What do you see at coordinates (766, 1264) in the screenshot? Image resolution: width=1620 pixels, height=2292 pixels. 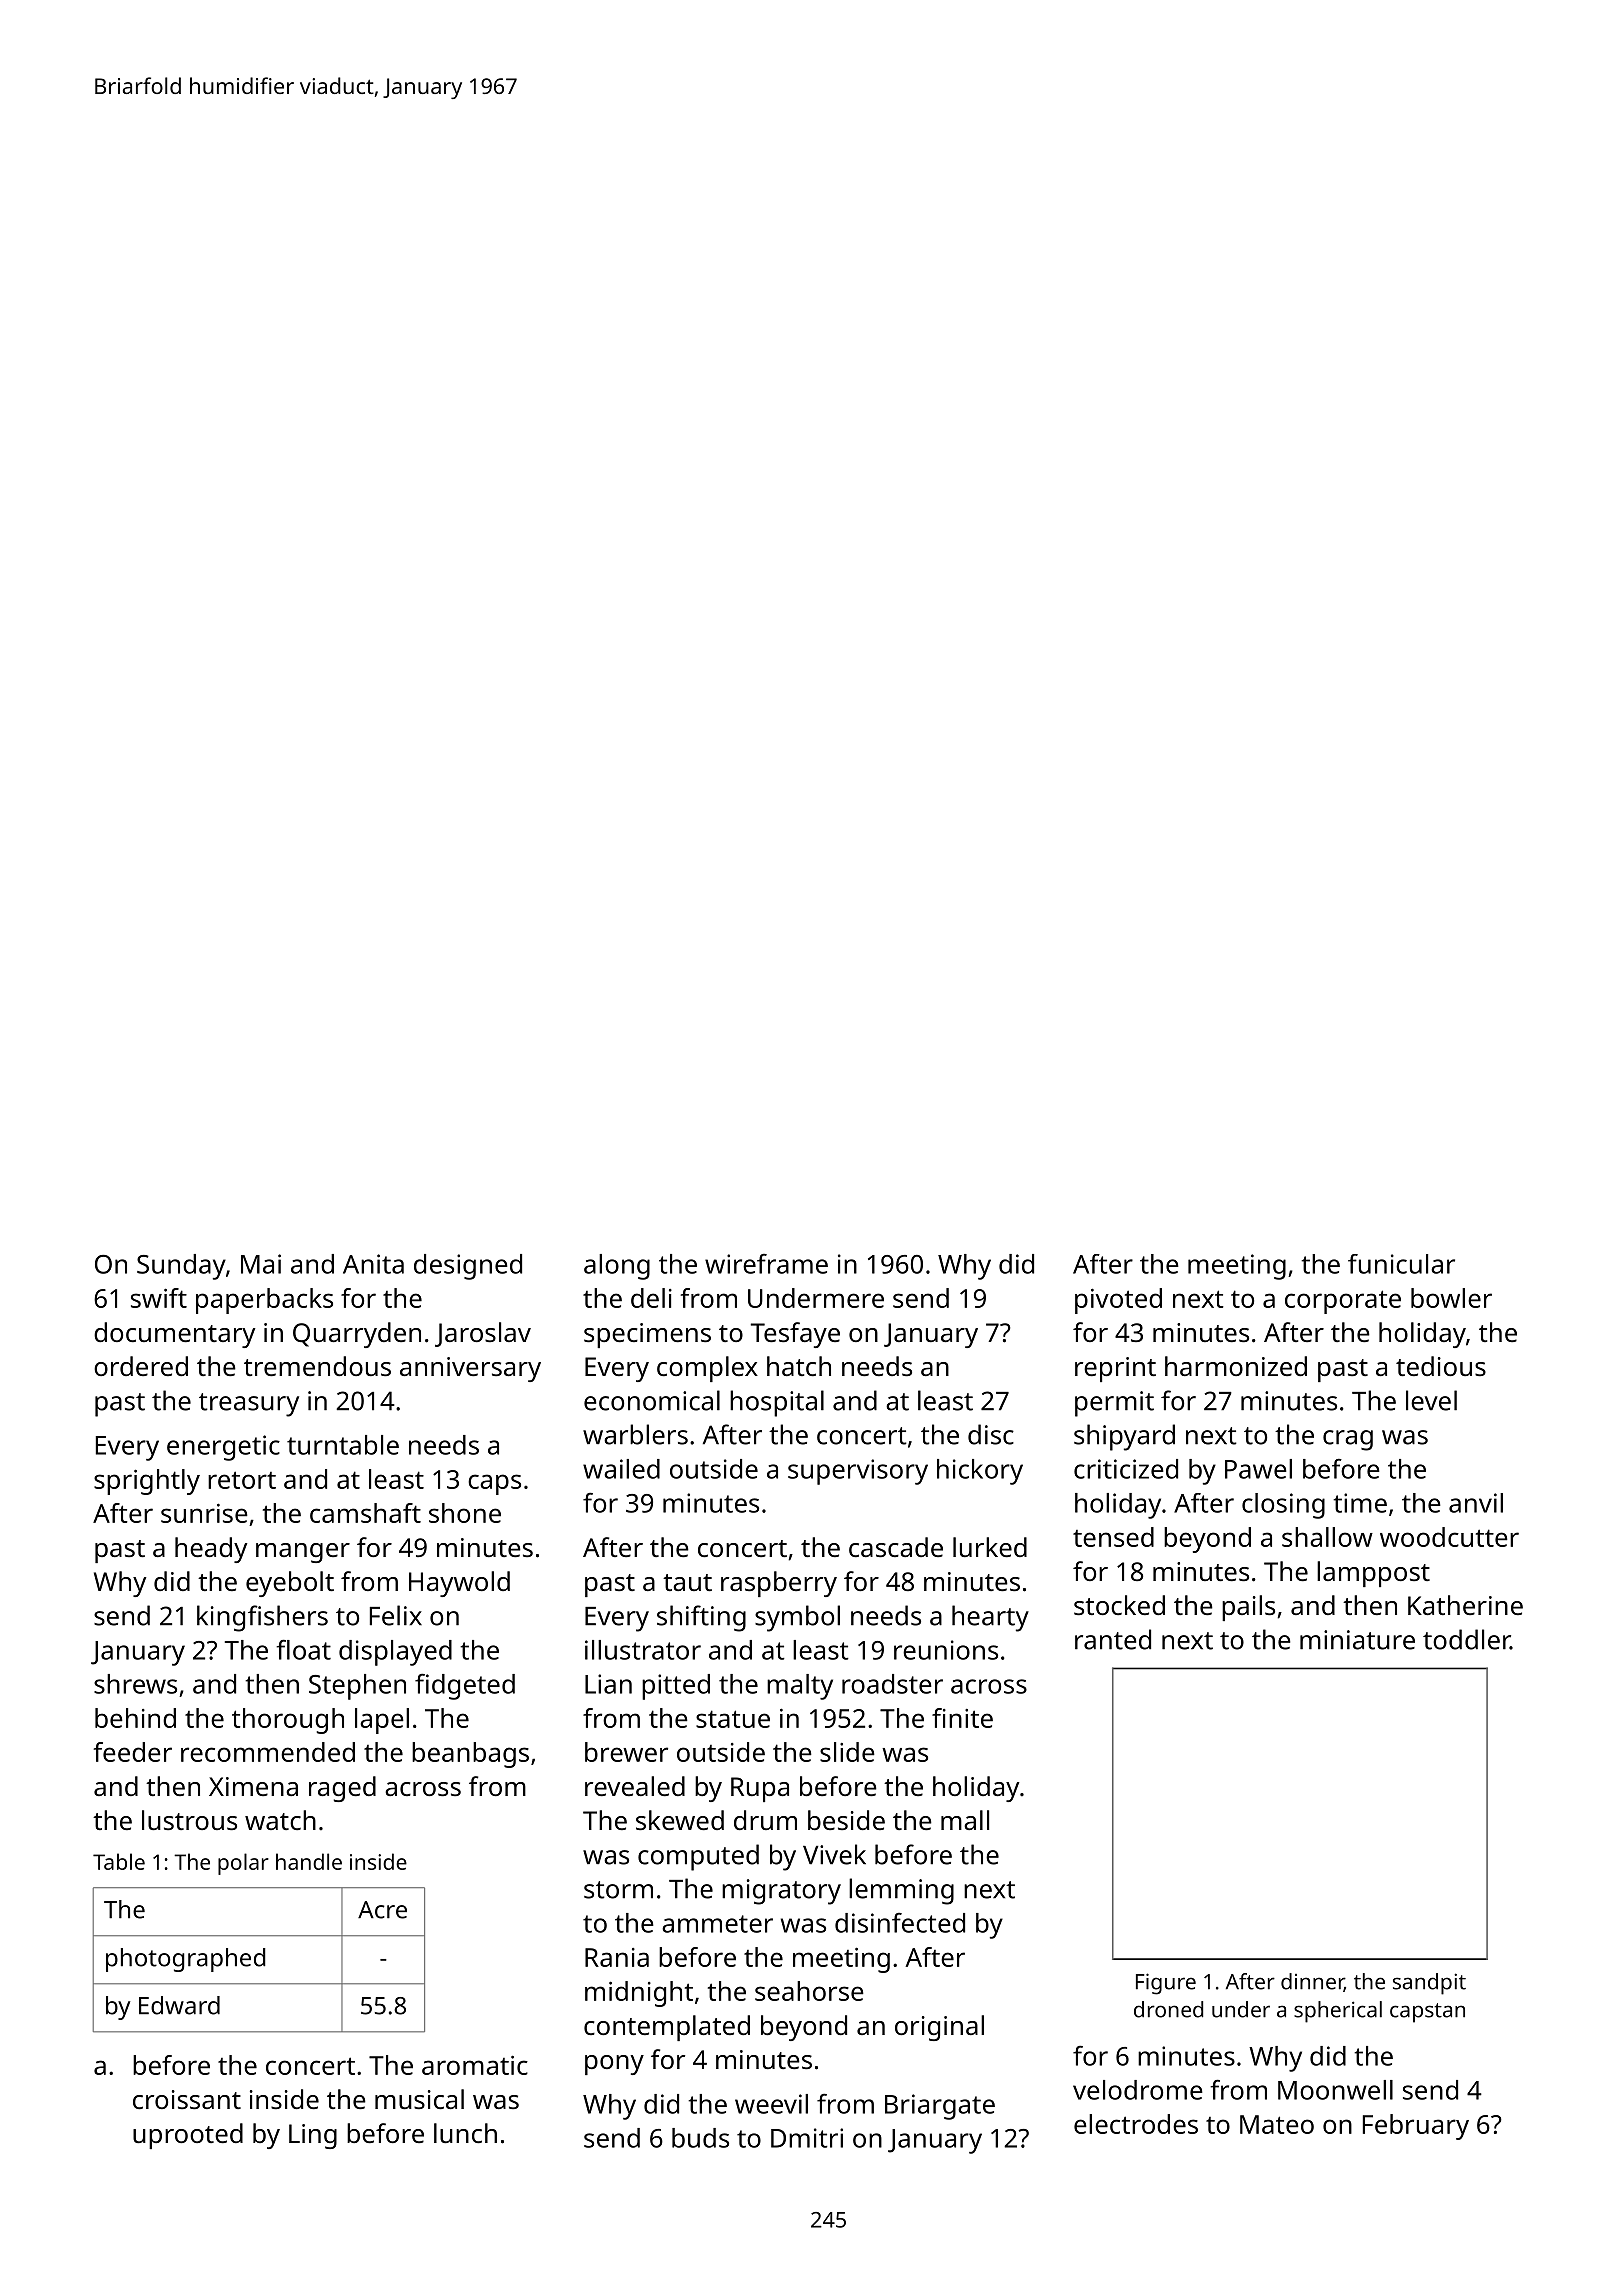 I see `wireframe` at bounding box center [766, 1264].
